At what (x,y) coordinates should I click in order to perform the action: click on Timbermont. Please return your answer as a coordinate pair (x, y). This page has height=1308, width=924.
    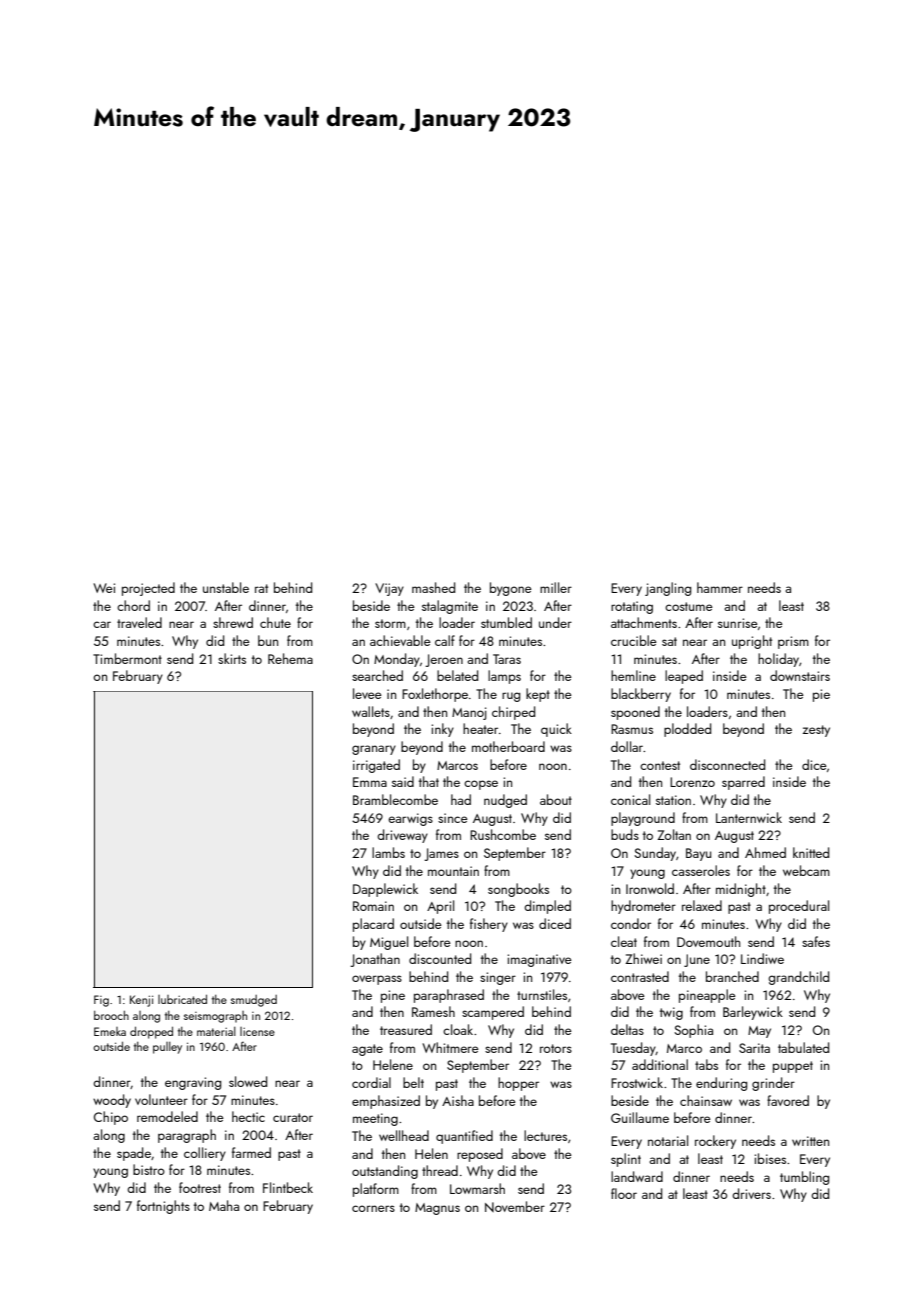
    Looking at the image, I should click on (127, 658).
